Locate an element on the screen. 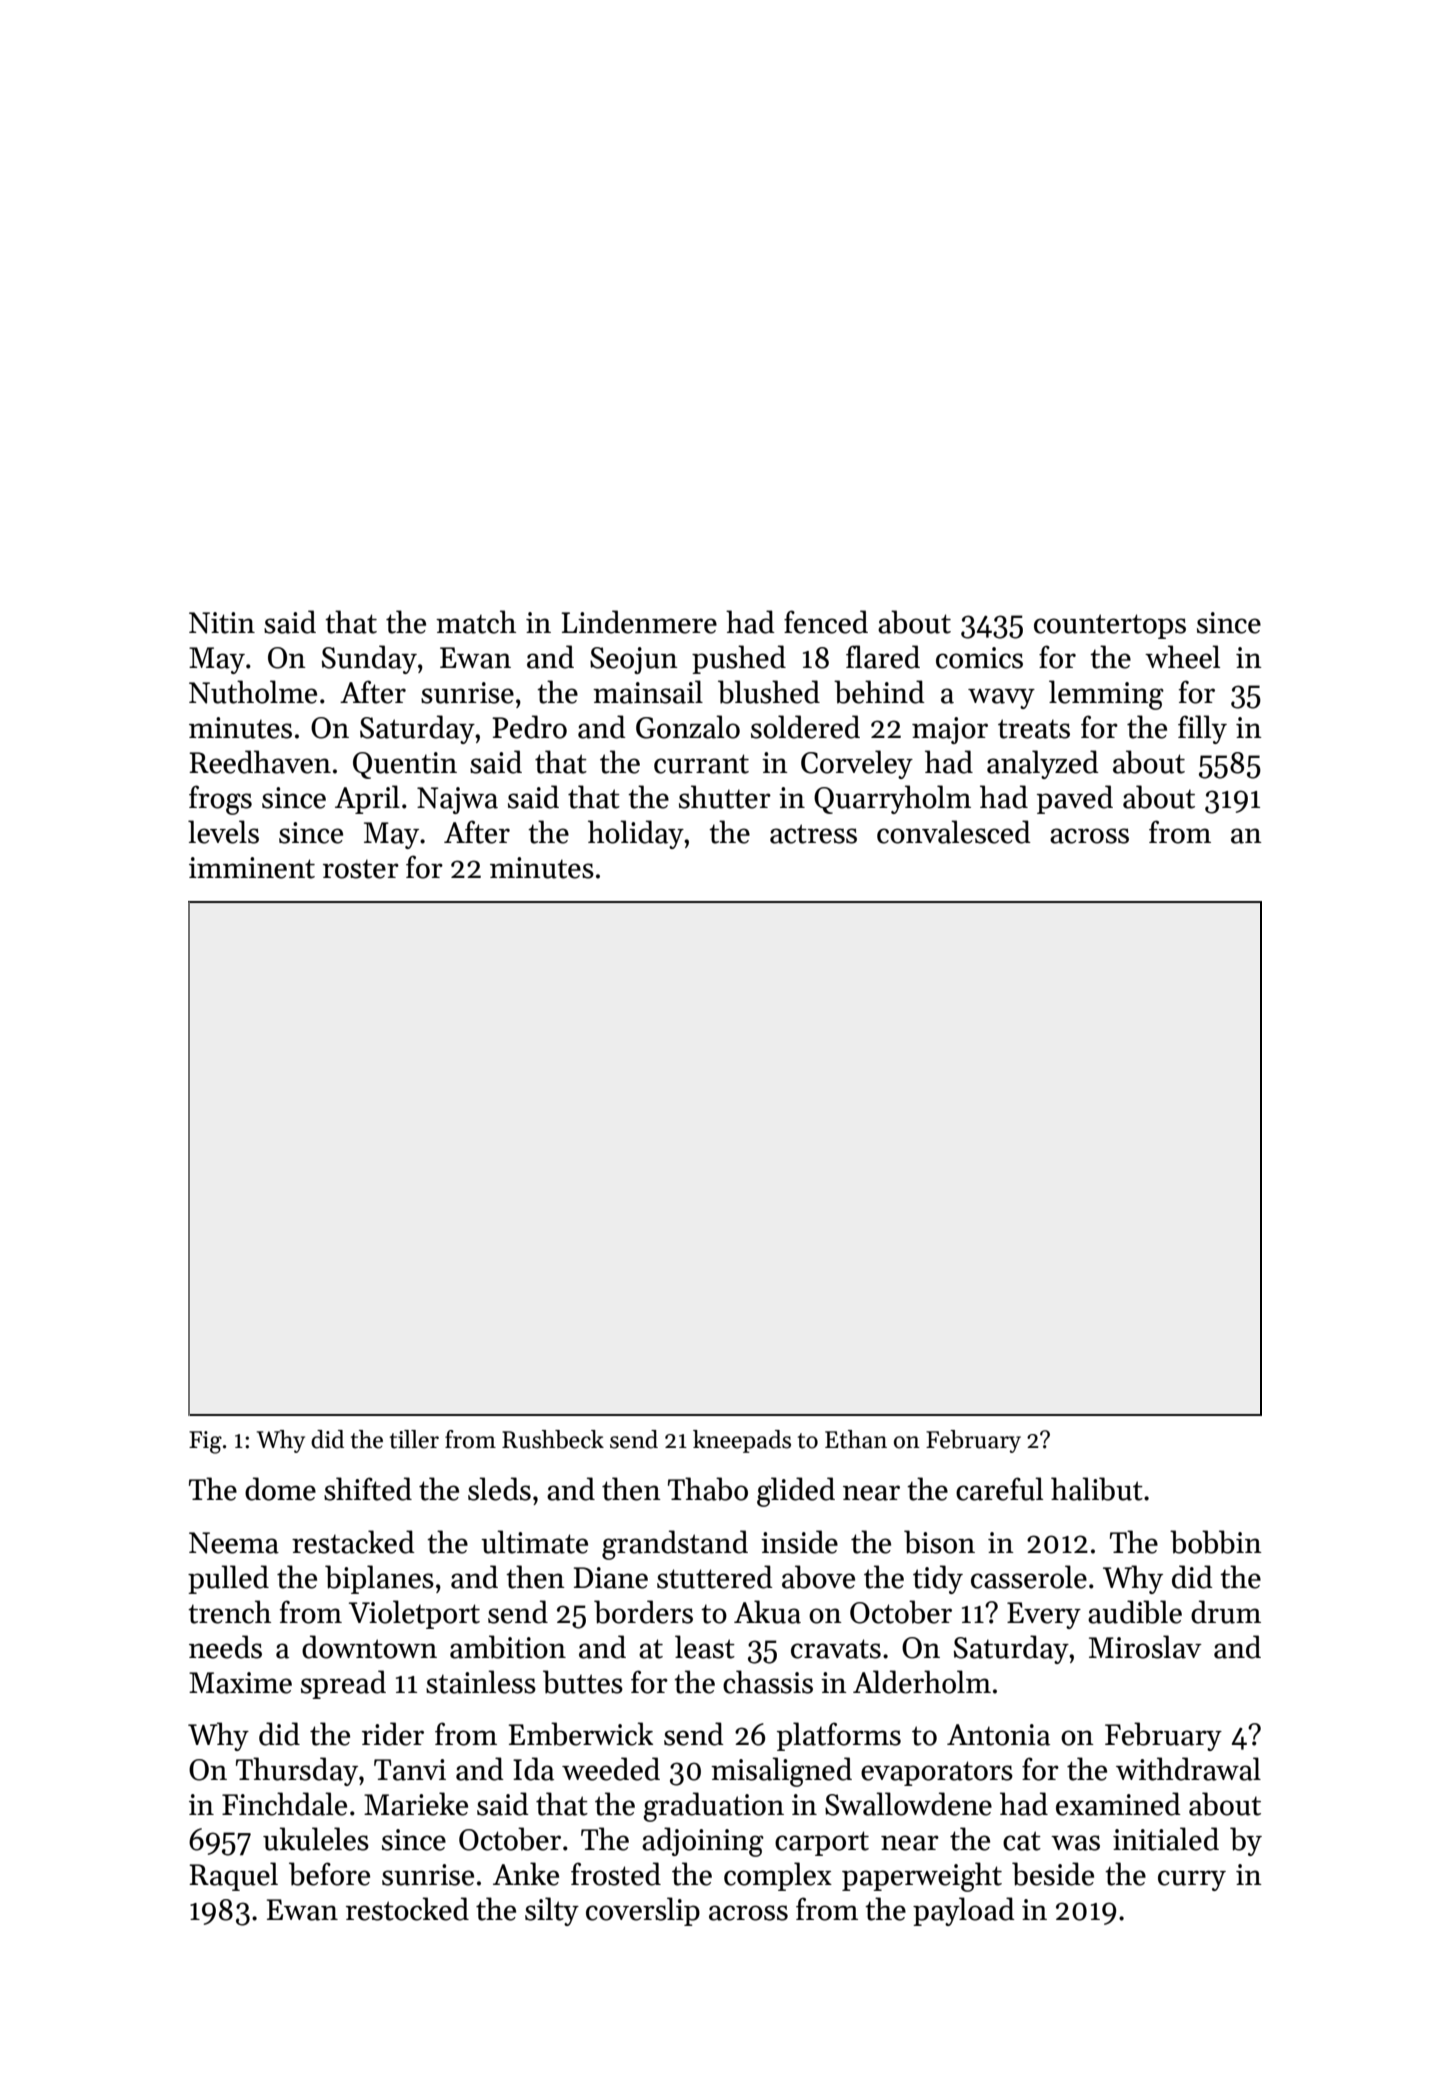  fenced is located at coordinates (826, 622).
